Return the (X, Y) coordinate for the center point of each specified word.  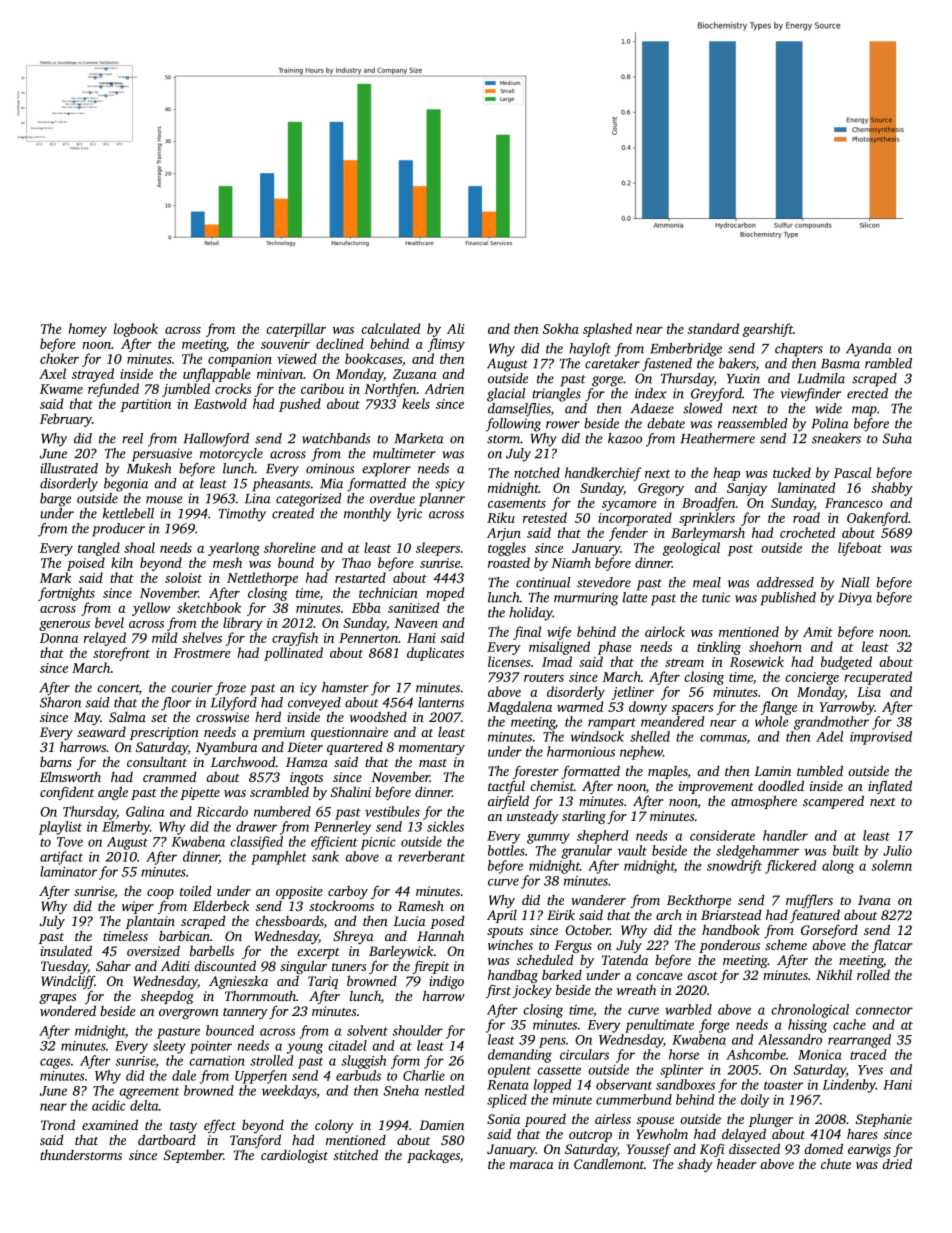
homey (87, 330)
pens (552, 1042)
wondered (68, 1010)
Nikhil (834, 974)
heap (726, 474)
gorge (607, 381)
